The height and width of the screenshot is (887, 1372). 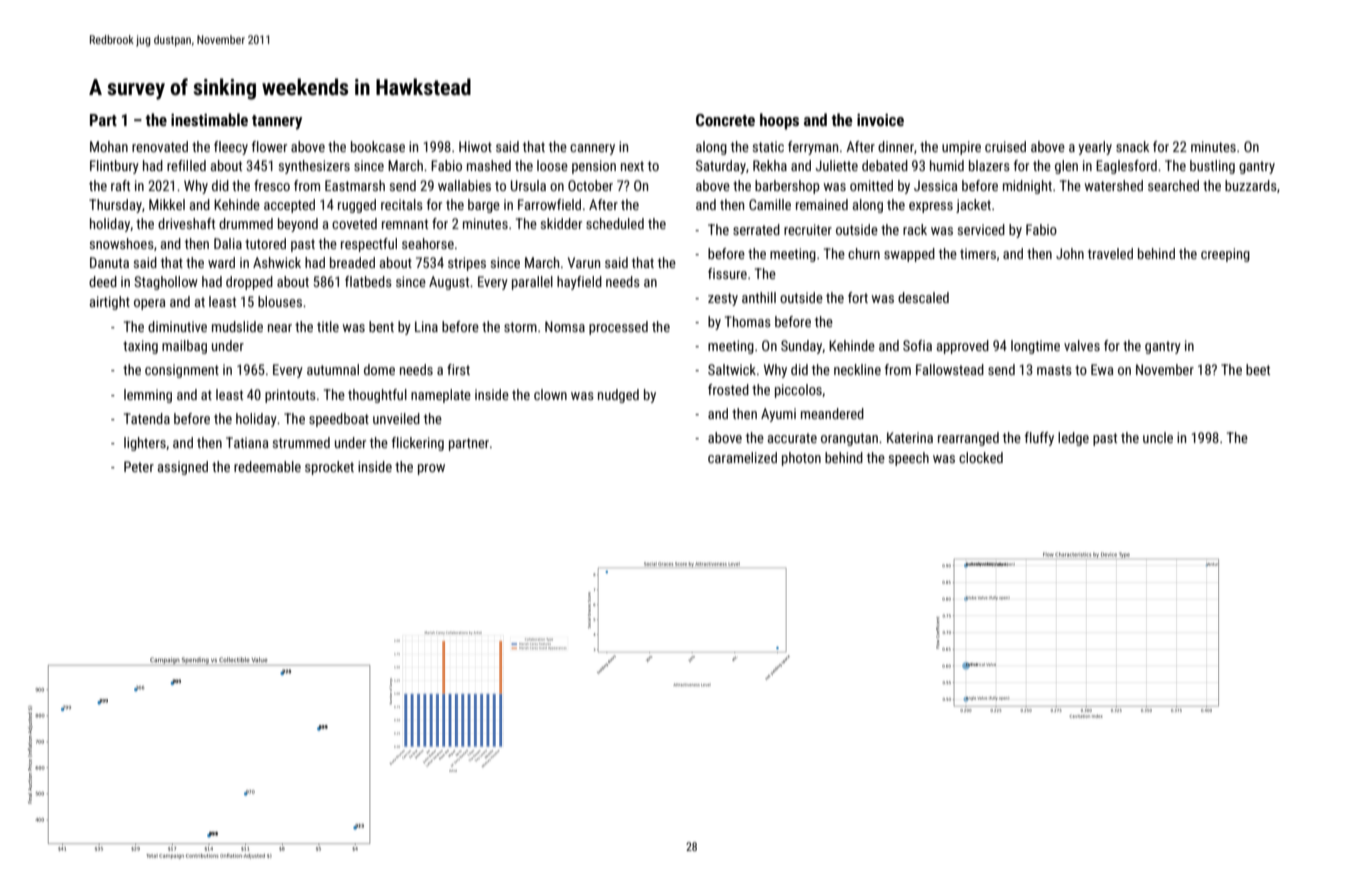 What do you see at coordinates (139, 466) in the screenshot?
I see `Peter` at bounding box center [139, 466].
